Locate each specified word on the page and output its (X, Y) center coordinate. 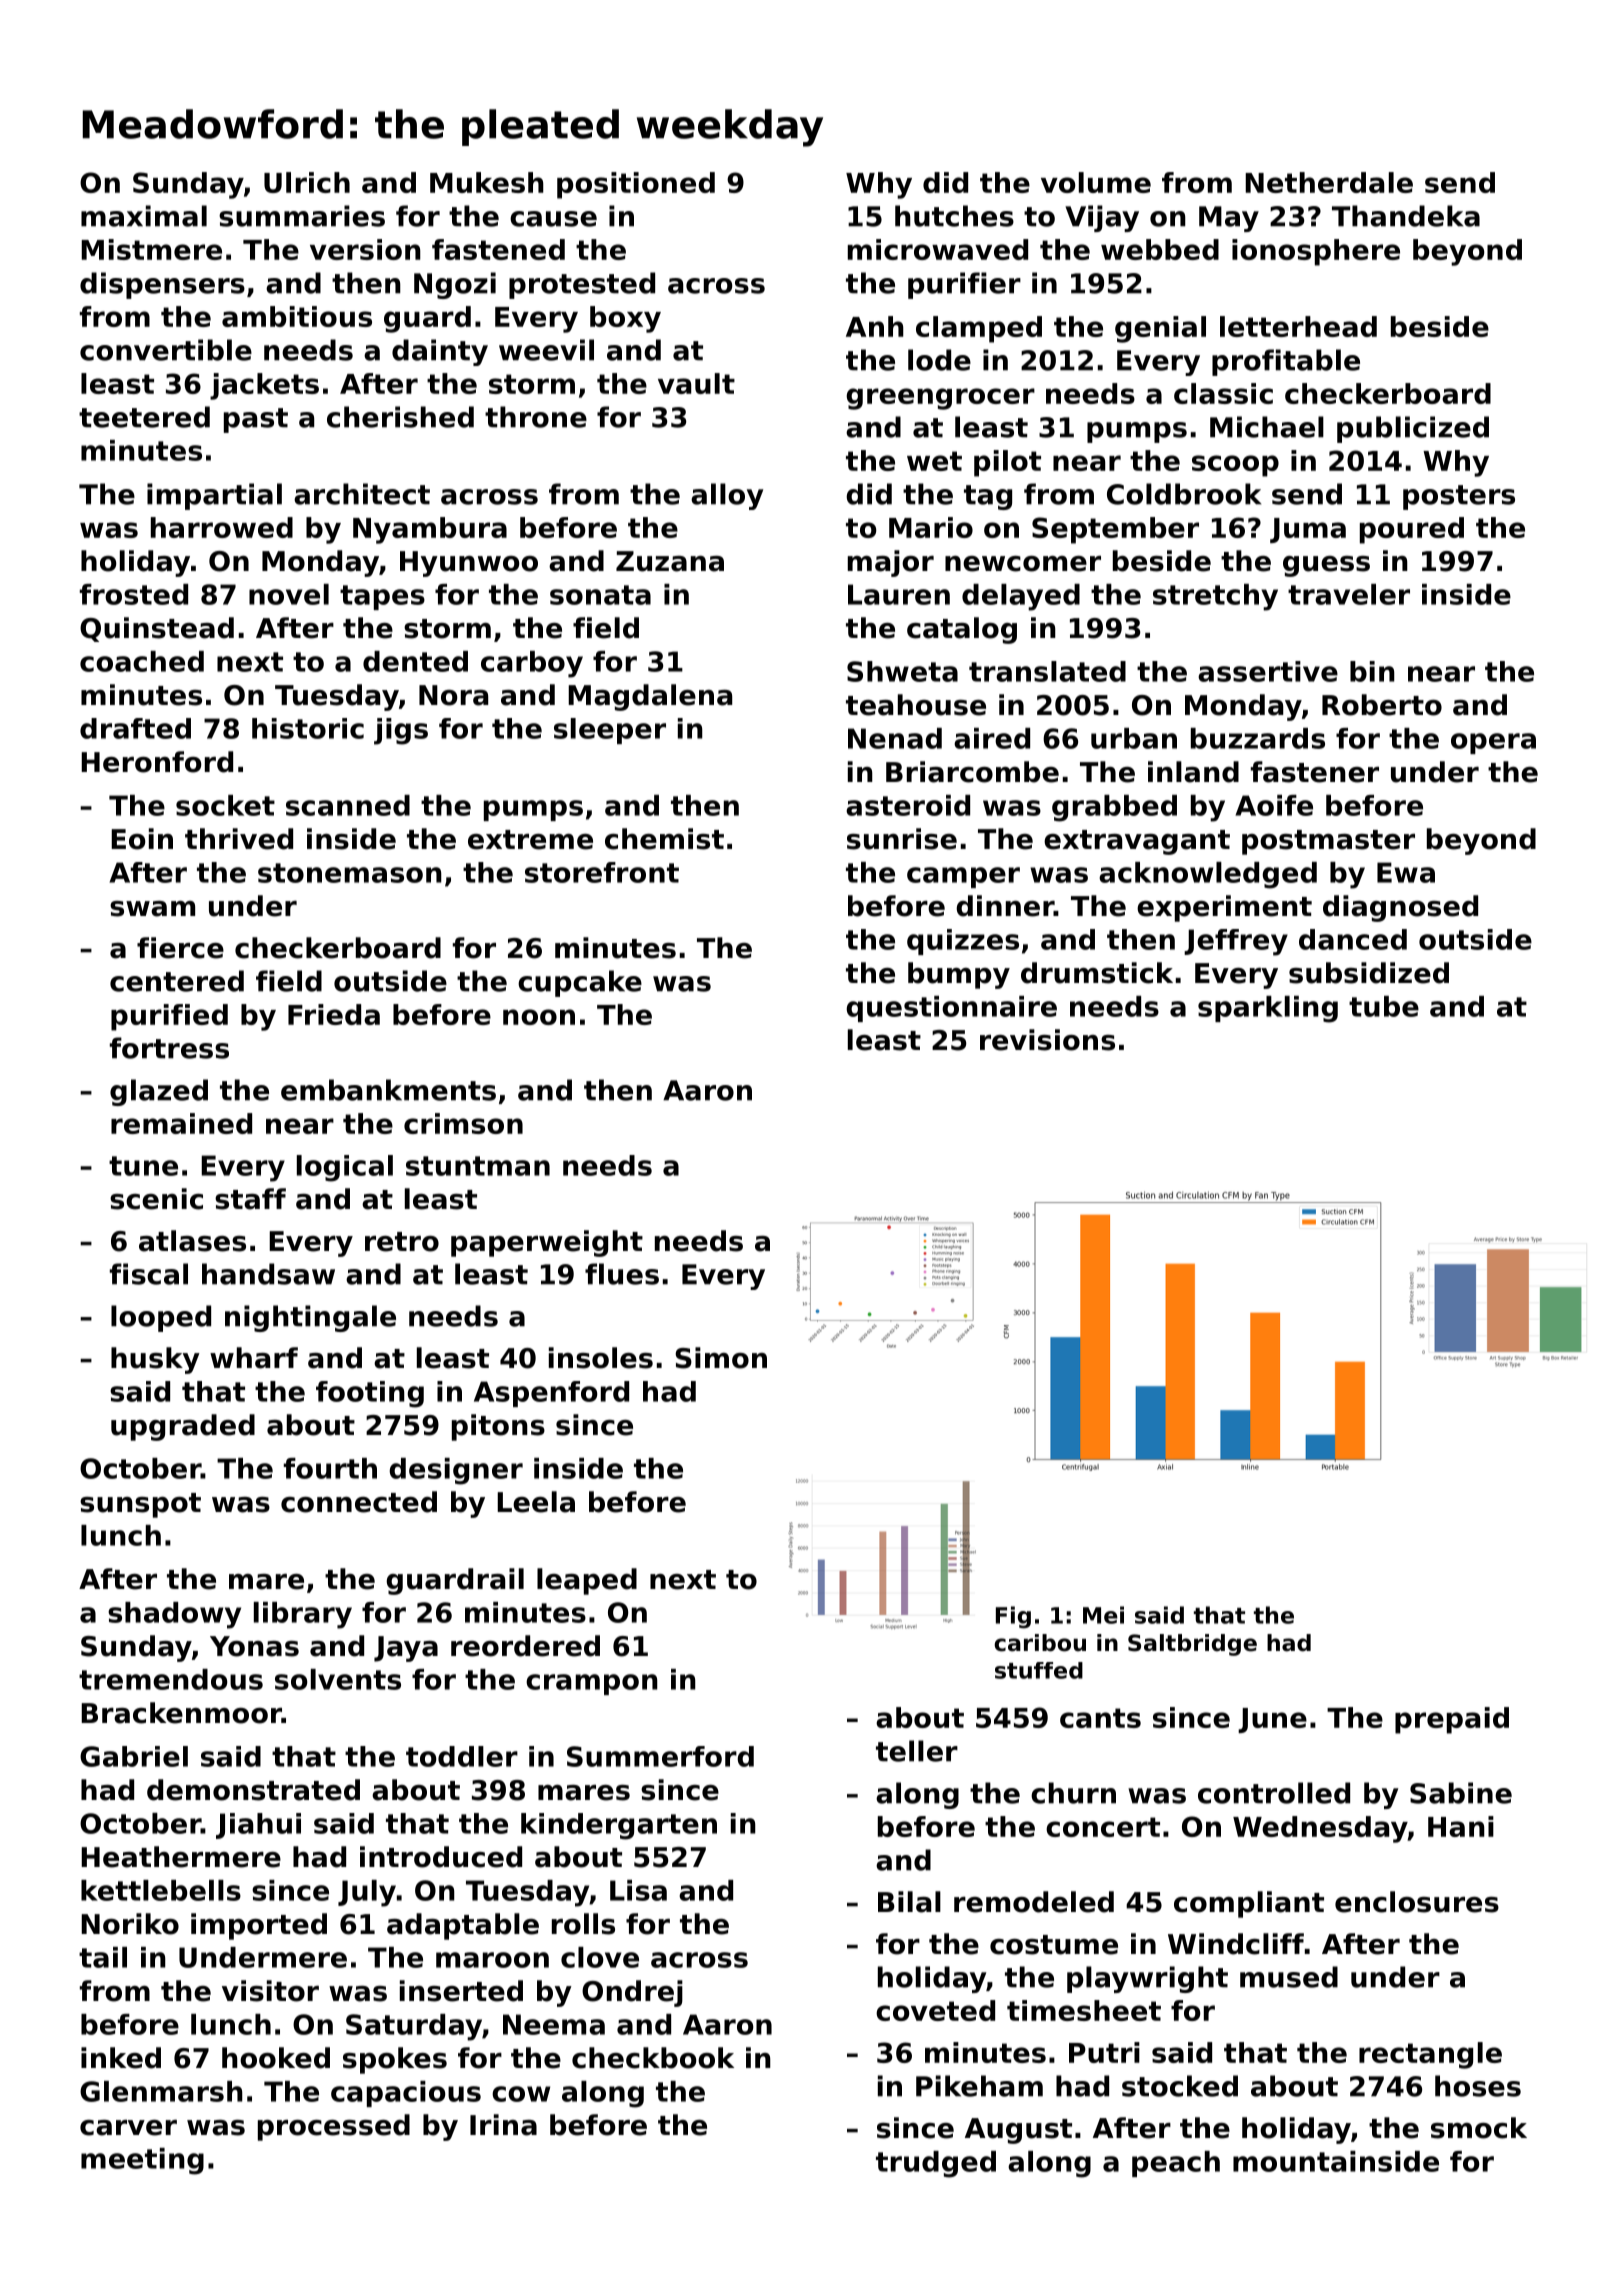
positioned (636, 185)
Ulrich (307, 182)
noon (539, 1017)
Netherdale (1329, 182)
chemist (664, 839)
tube (1384, 1006)
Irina (503, 2125)
